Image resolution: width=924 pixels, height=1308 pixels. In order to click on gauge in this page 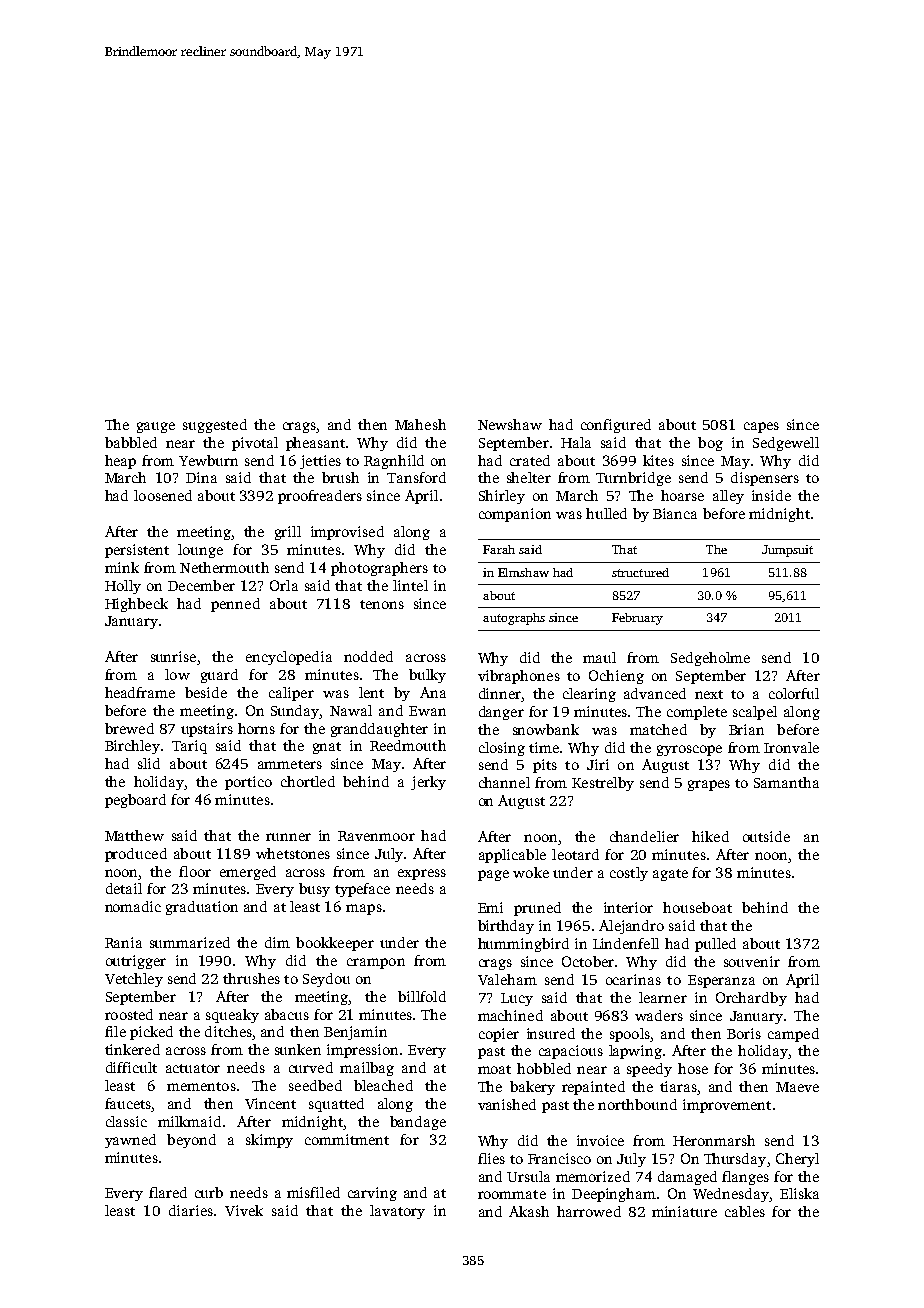, I will do `click(156, 427)`.
